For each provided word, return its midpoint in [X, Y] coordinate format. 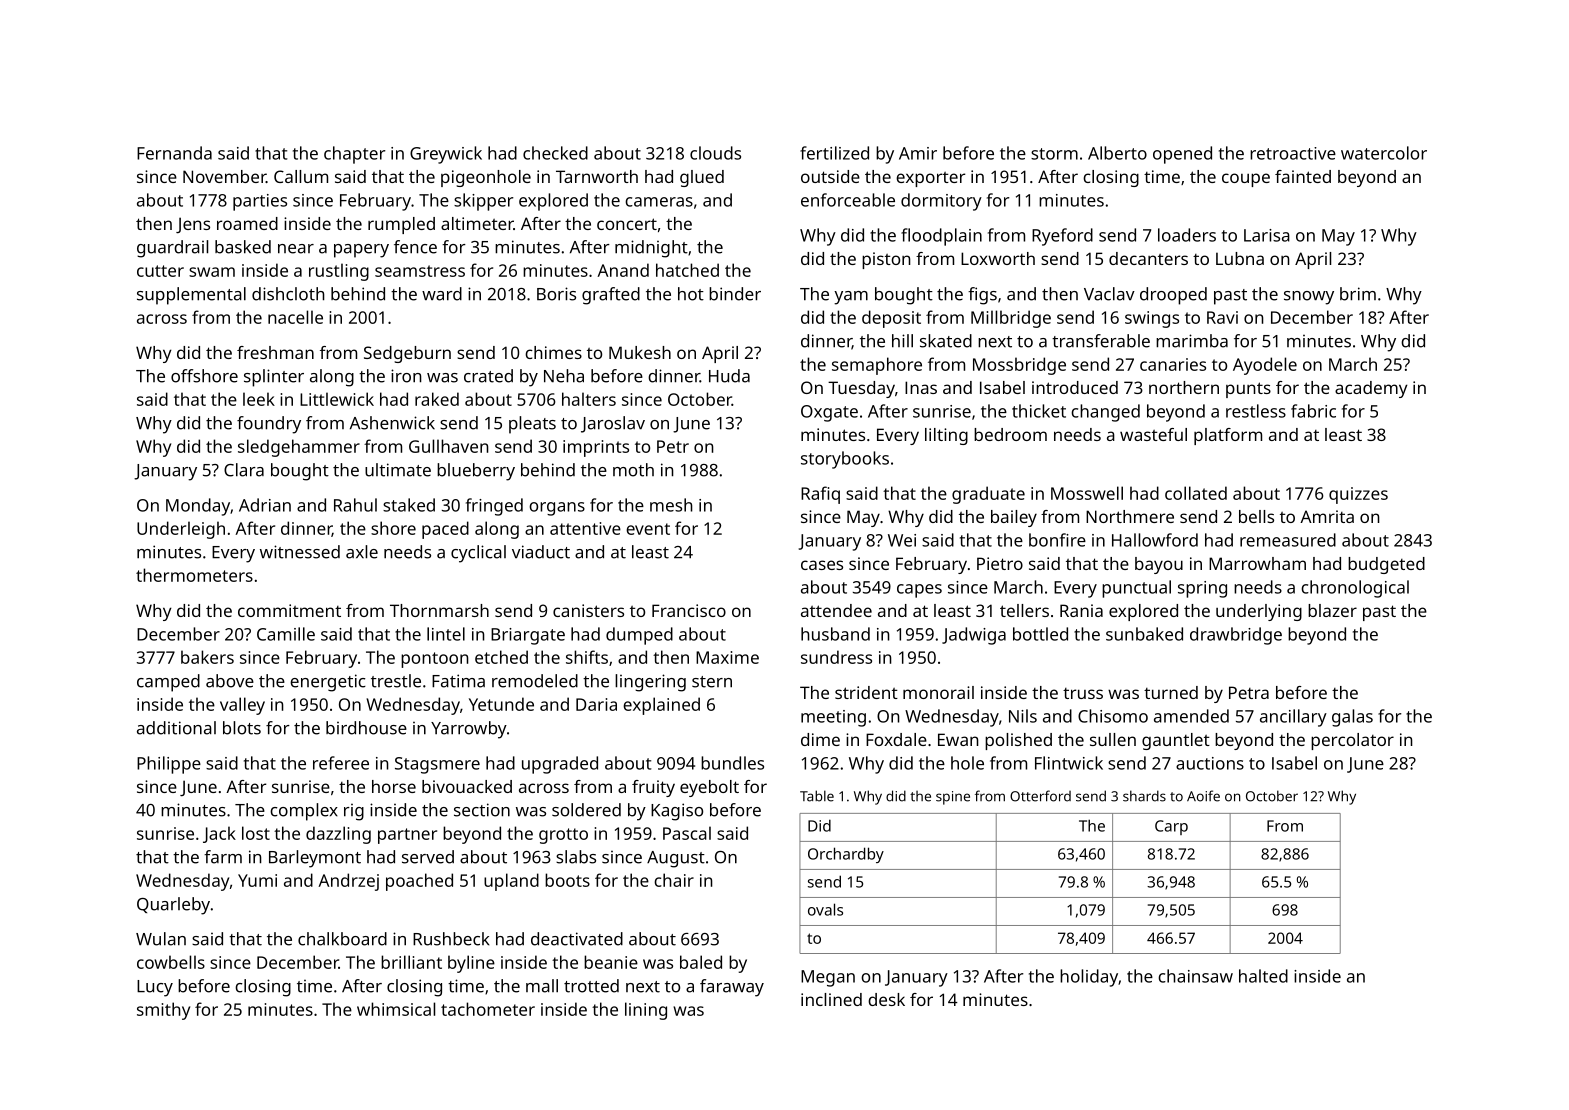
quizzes [1358, 495]
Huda [729, 376]
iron [406, 376]
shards [1144, 796]
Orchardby [846, 855]
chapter [355, 155]
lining [646, 1011]
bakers [207, 657]
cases [822, 565]
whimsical [396, 1009]
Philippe [169, 765]
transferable [1101, 341]
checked [555, 153]
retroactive [1293, 153]
